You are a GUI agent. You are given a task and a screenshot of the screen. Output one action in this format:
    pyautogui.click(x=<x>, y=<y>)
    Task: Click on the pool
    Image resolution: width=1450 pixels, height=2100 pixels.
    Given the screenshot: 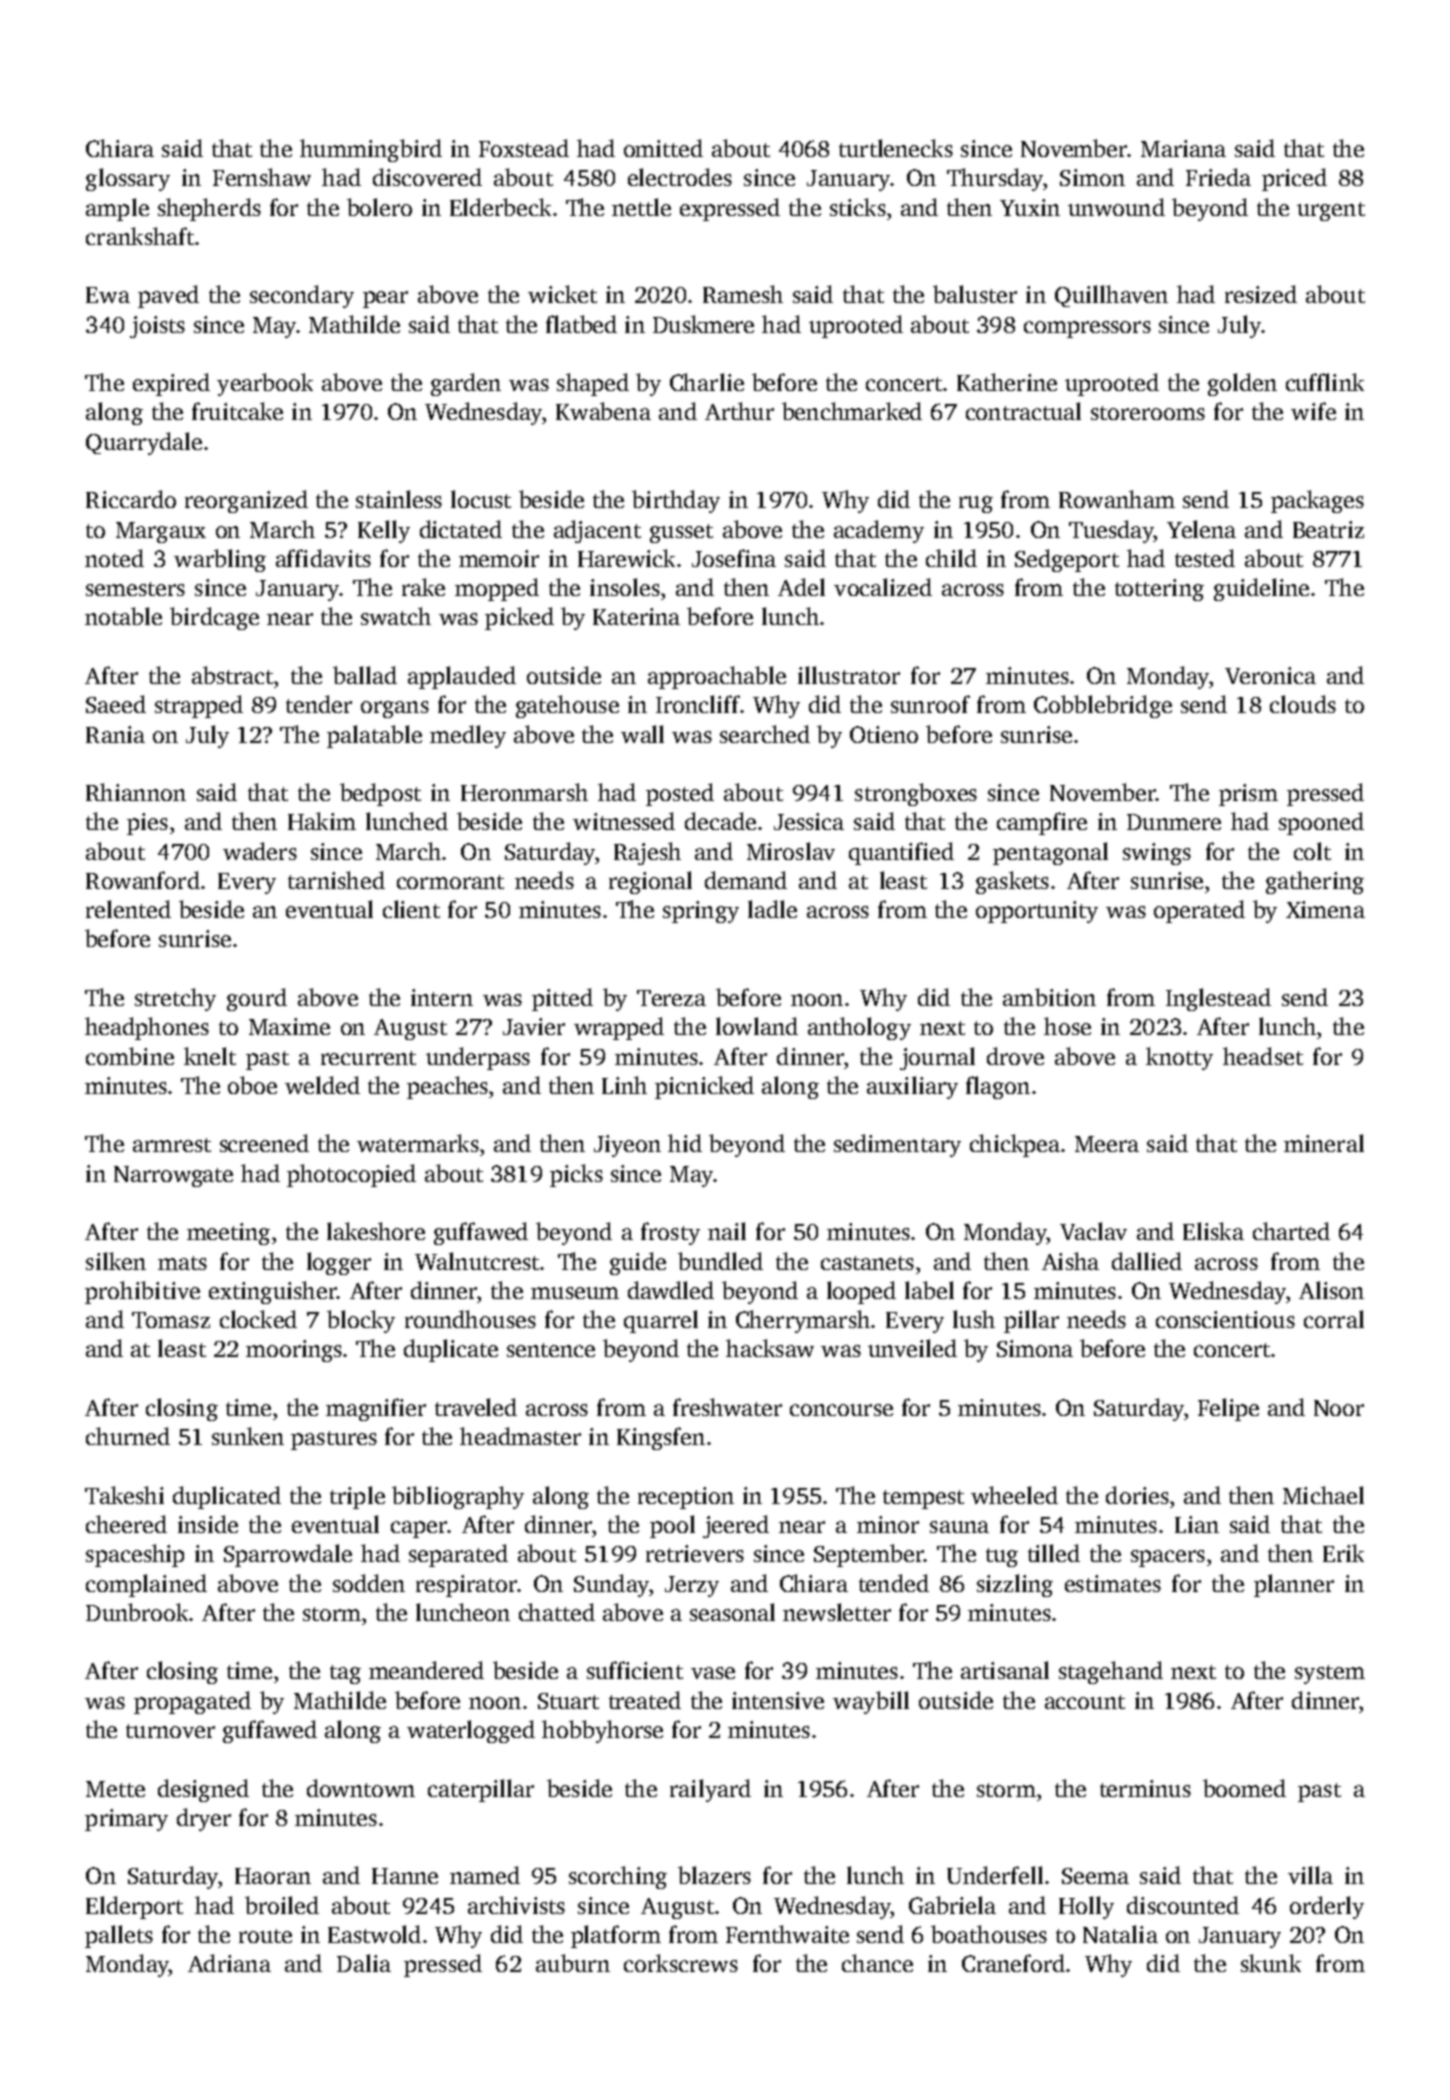 What is the action you would take?
    pyautogui.click(x=672, y=1526)
